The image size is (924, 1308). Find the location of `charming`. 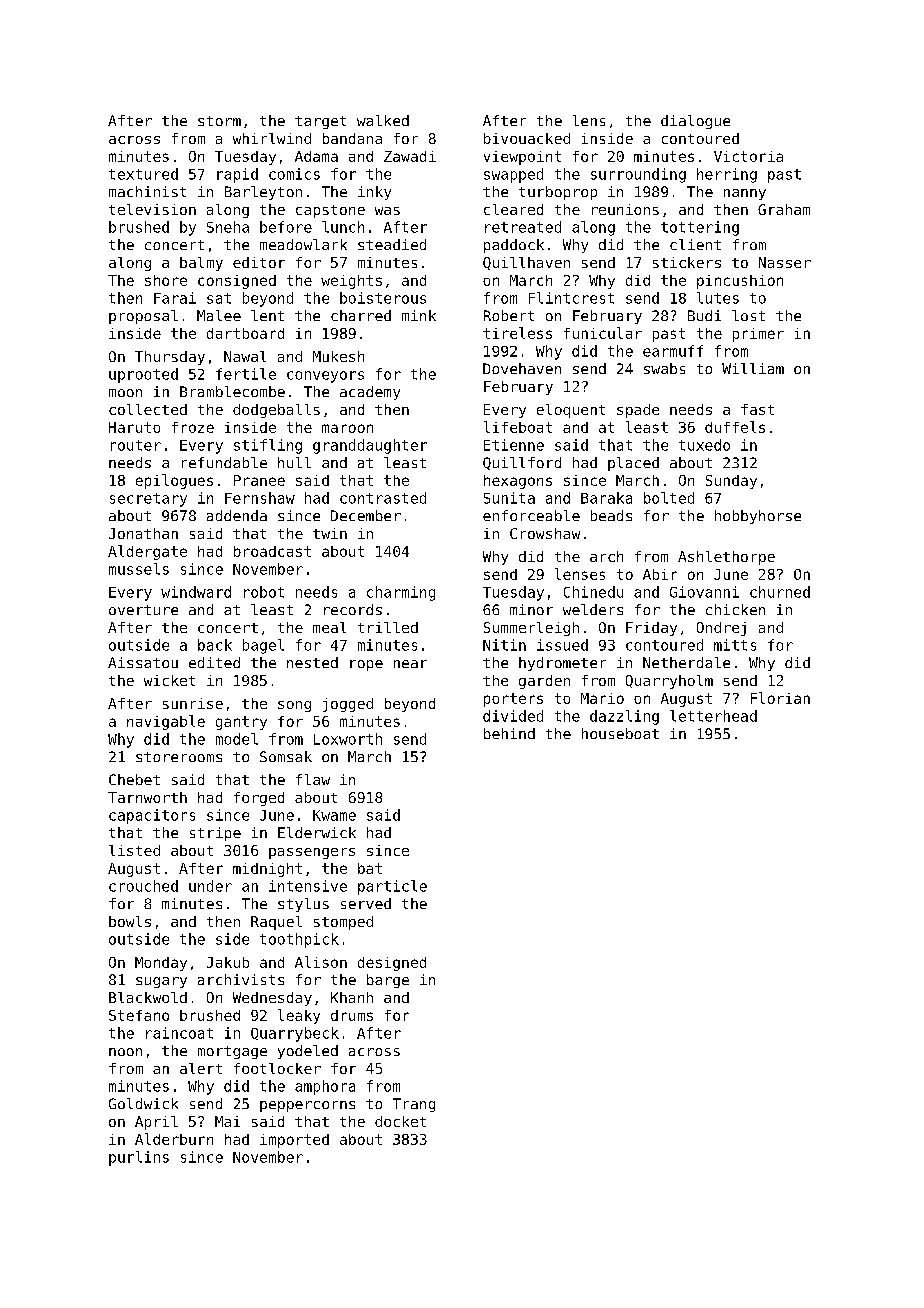

charming is located at coordinates (401, 593).
